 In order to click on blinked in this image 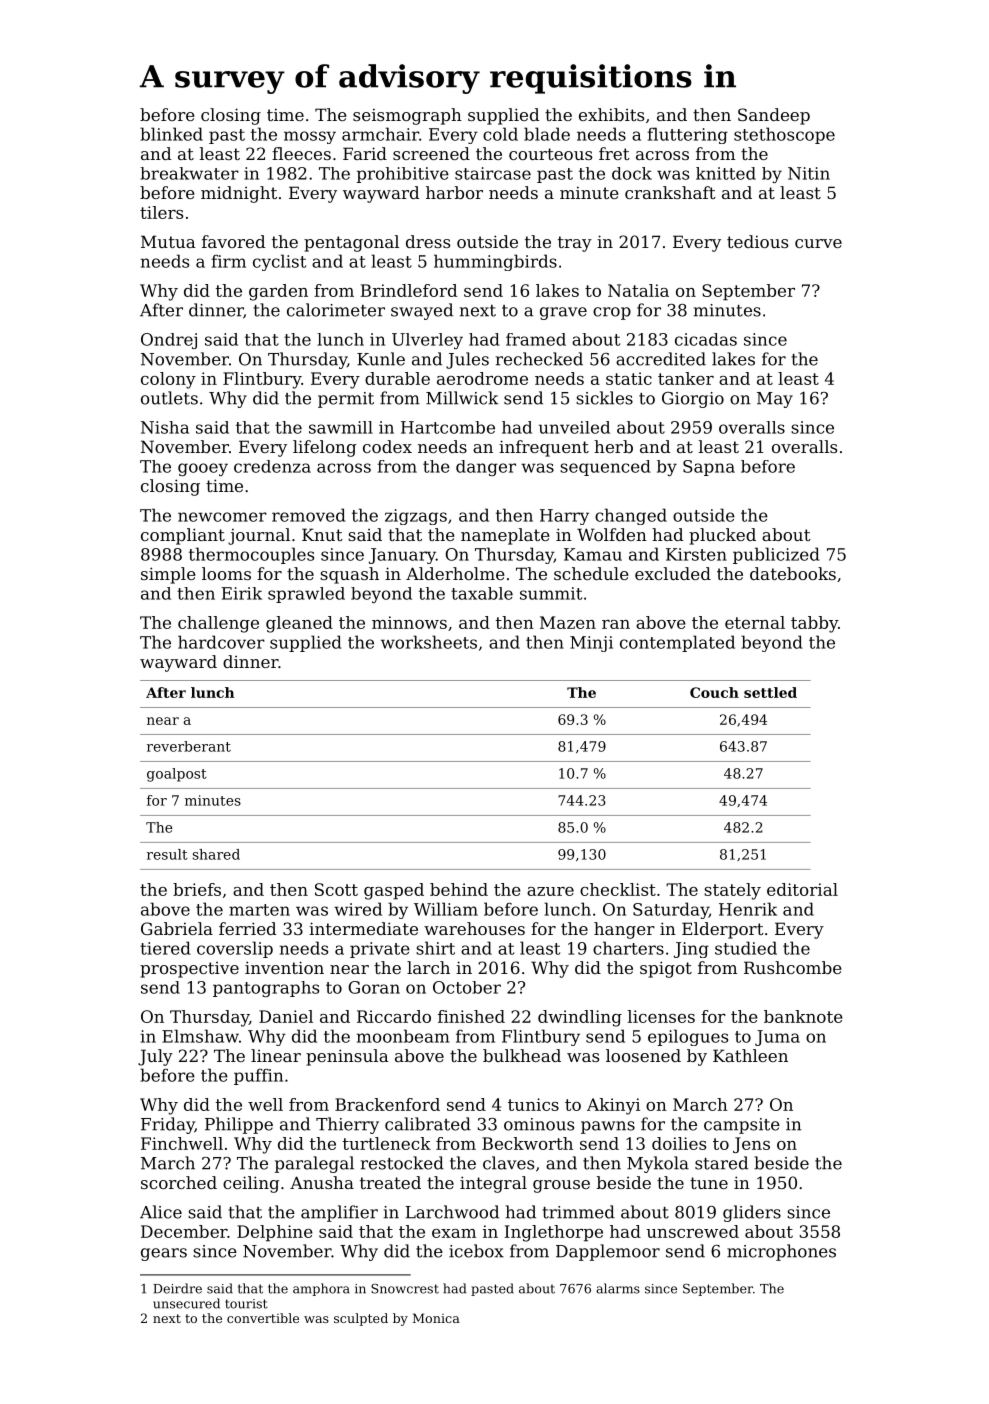, I will do `click(171, 134)`.
